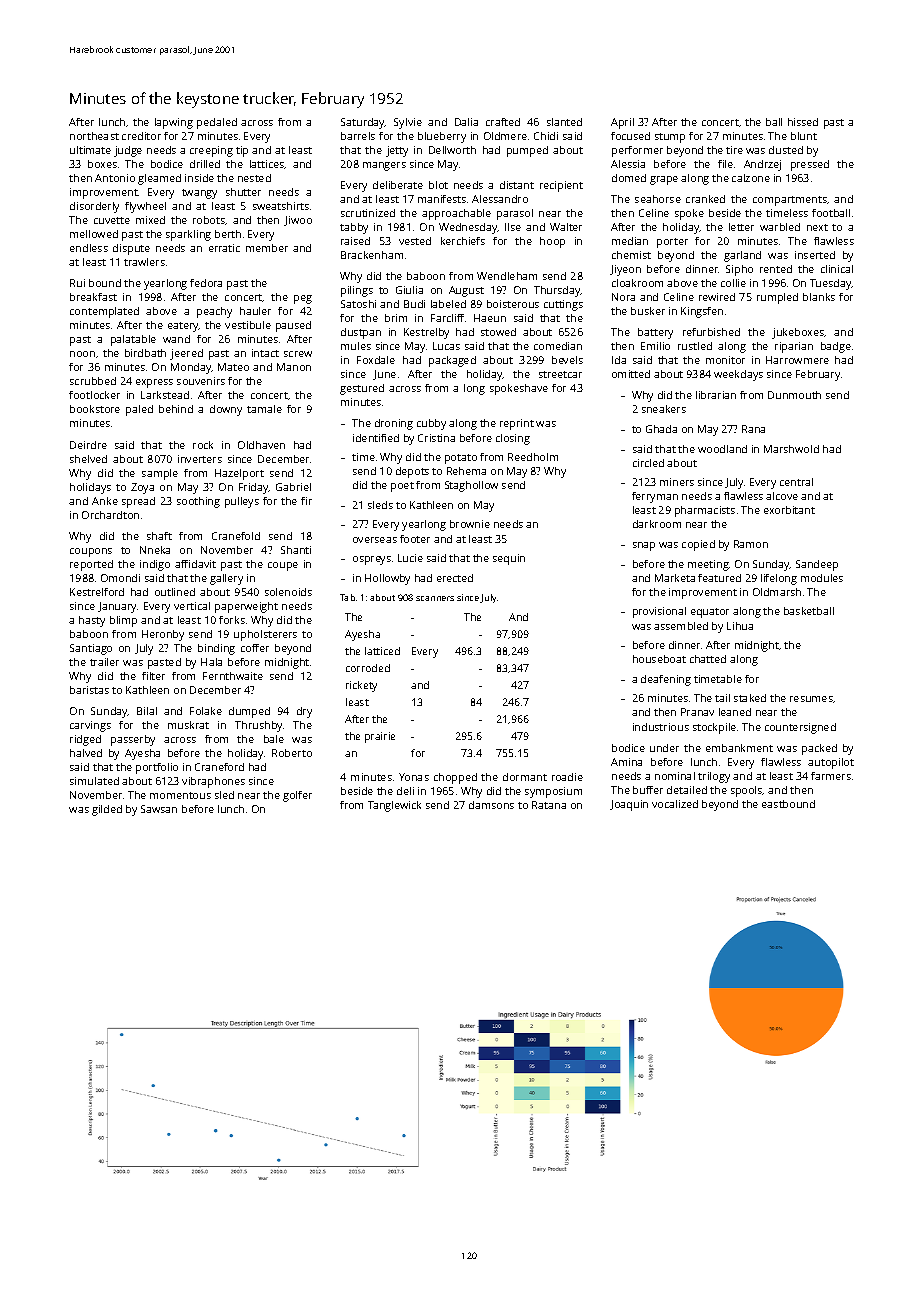 The width and height of the screenshot is (924, 1308). I want to click on damsons, so click(491, 805).
